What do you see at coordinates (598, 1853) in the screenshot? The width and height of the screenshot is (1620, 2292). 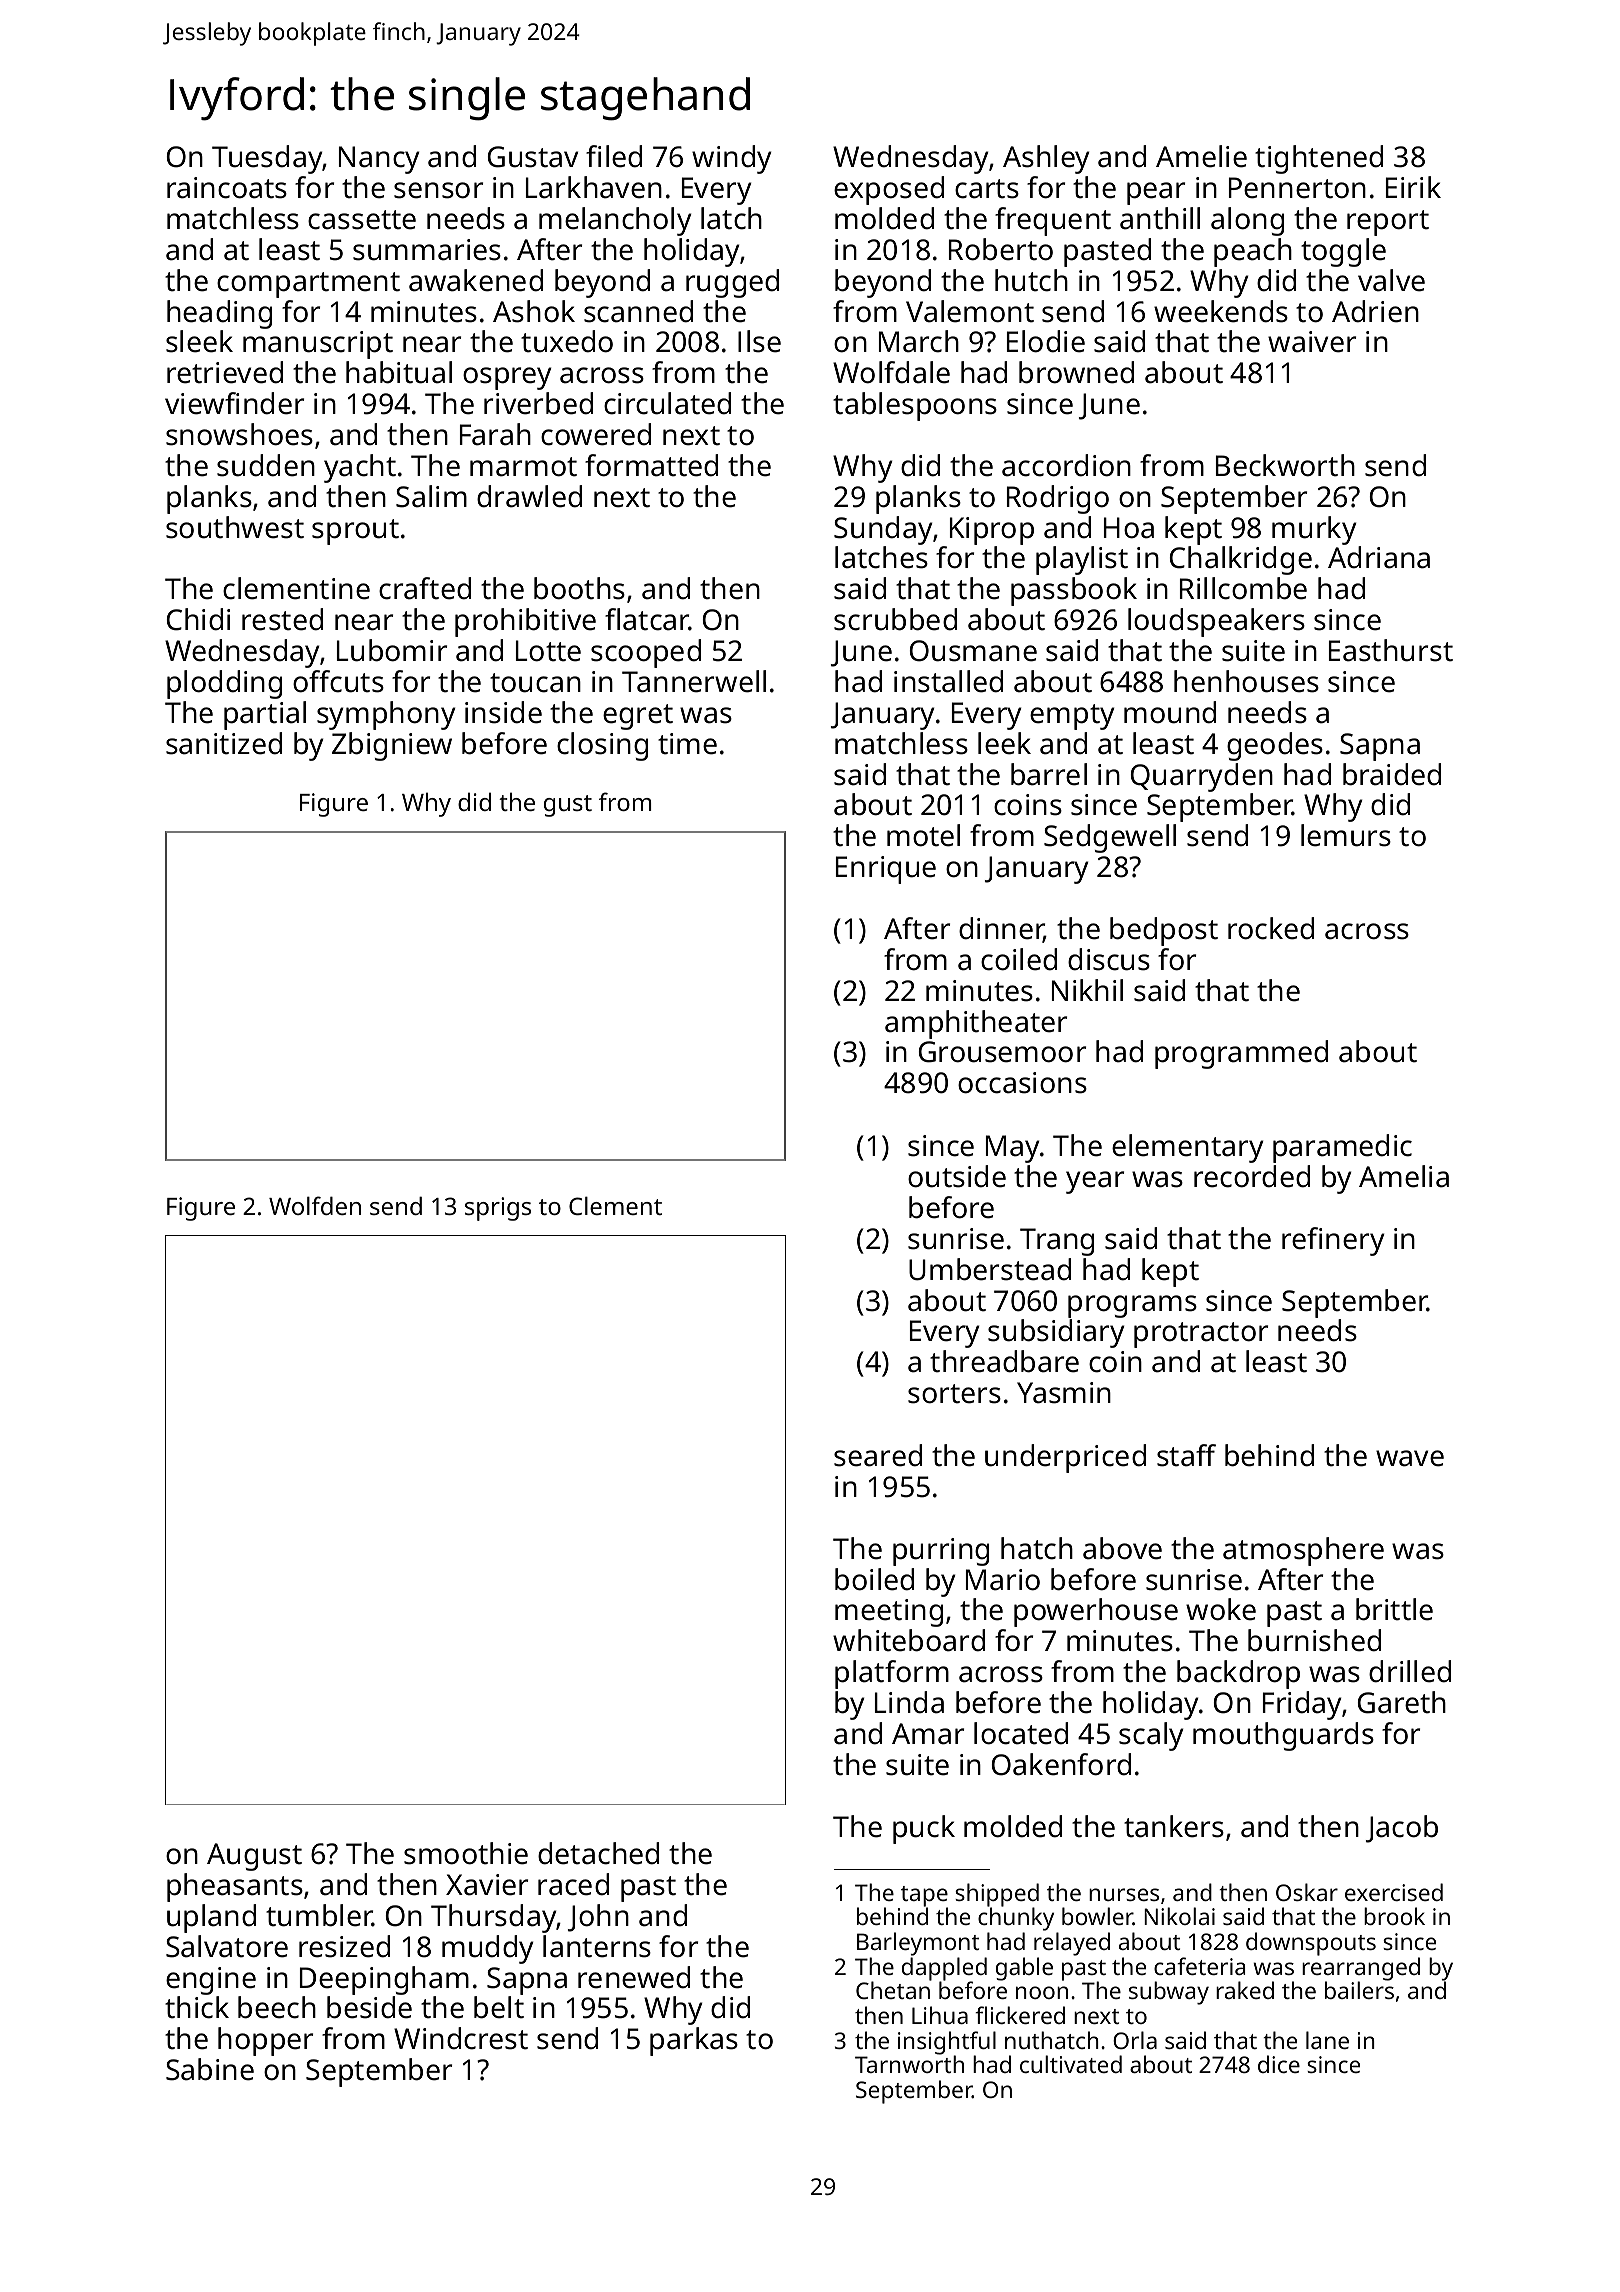 I see `detached` at bounding box center [598, 1853].
